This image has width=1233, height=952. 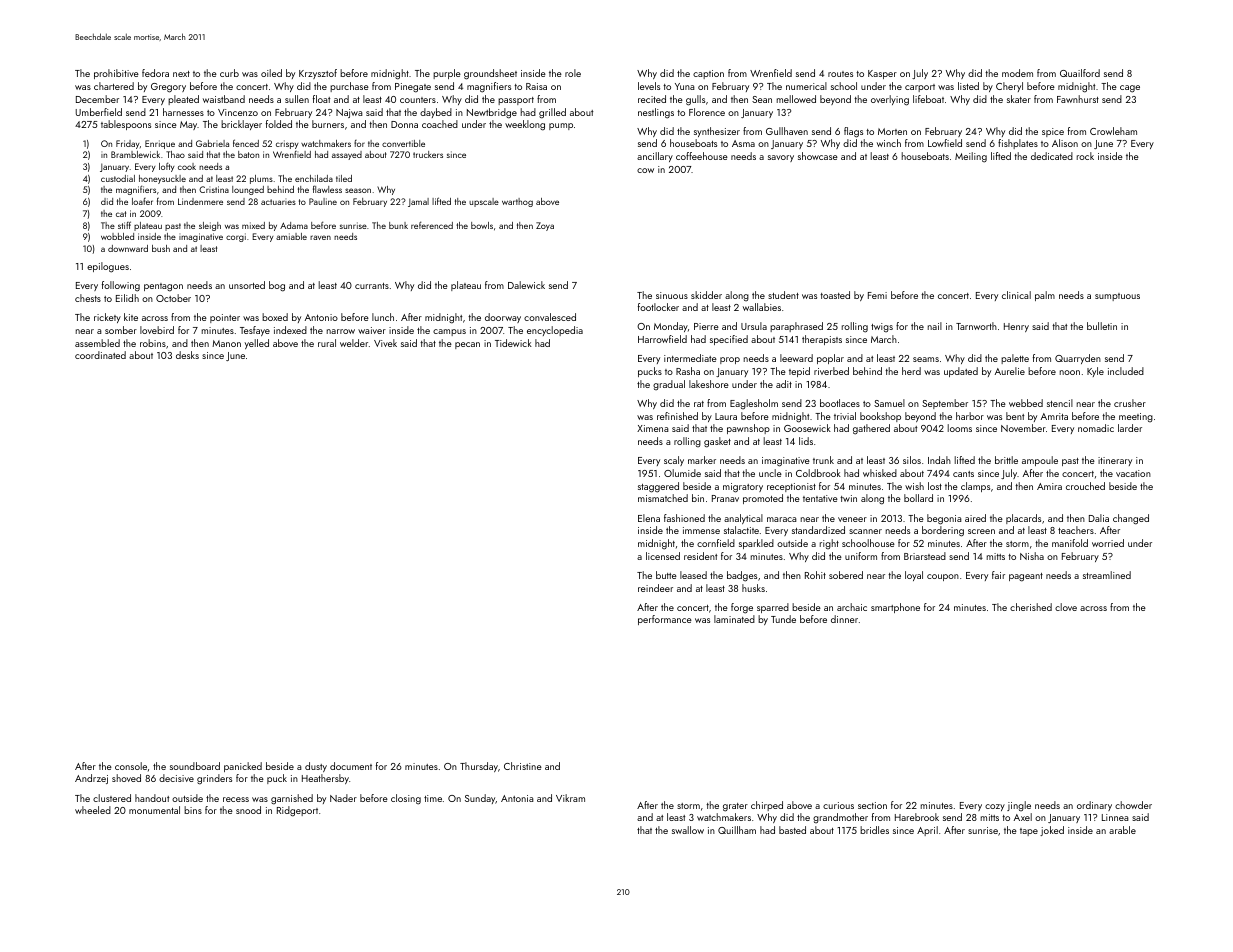 I want to click on reindeer, so click(x=655, y=588).
